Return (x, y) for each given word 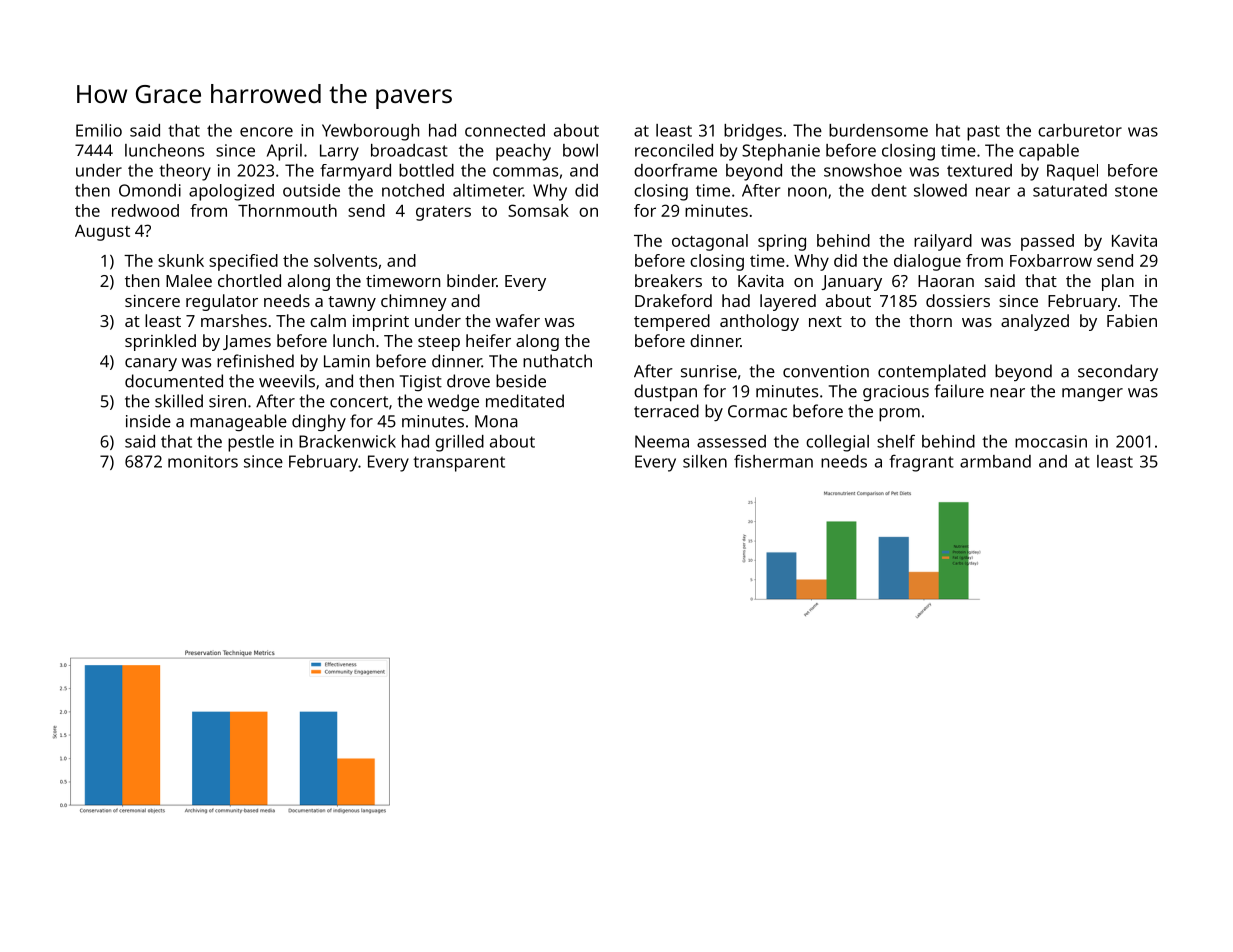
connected (505, 130)
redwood (145, 210)
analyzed (1035, 322)
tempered (672, 322)
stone (1136, 191)
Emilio (99, 130)
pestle (251, 443)
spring (782, 242)
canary (151, 364)
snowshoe (863, 170)
